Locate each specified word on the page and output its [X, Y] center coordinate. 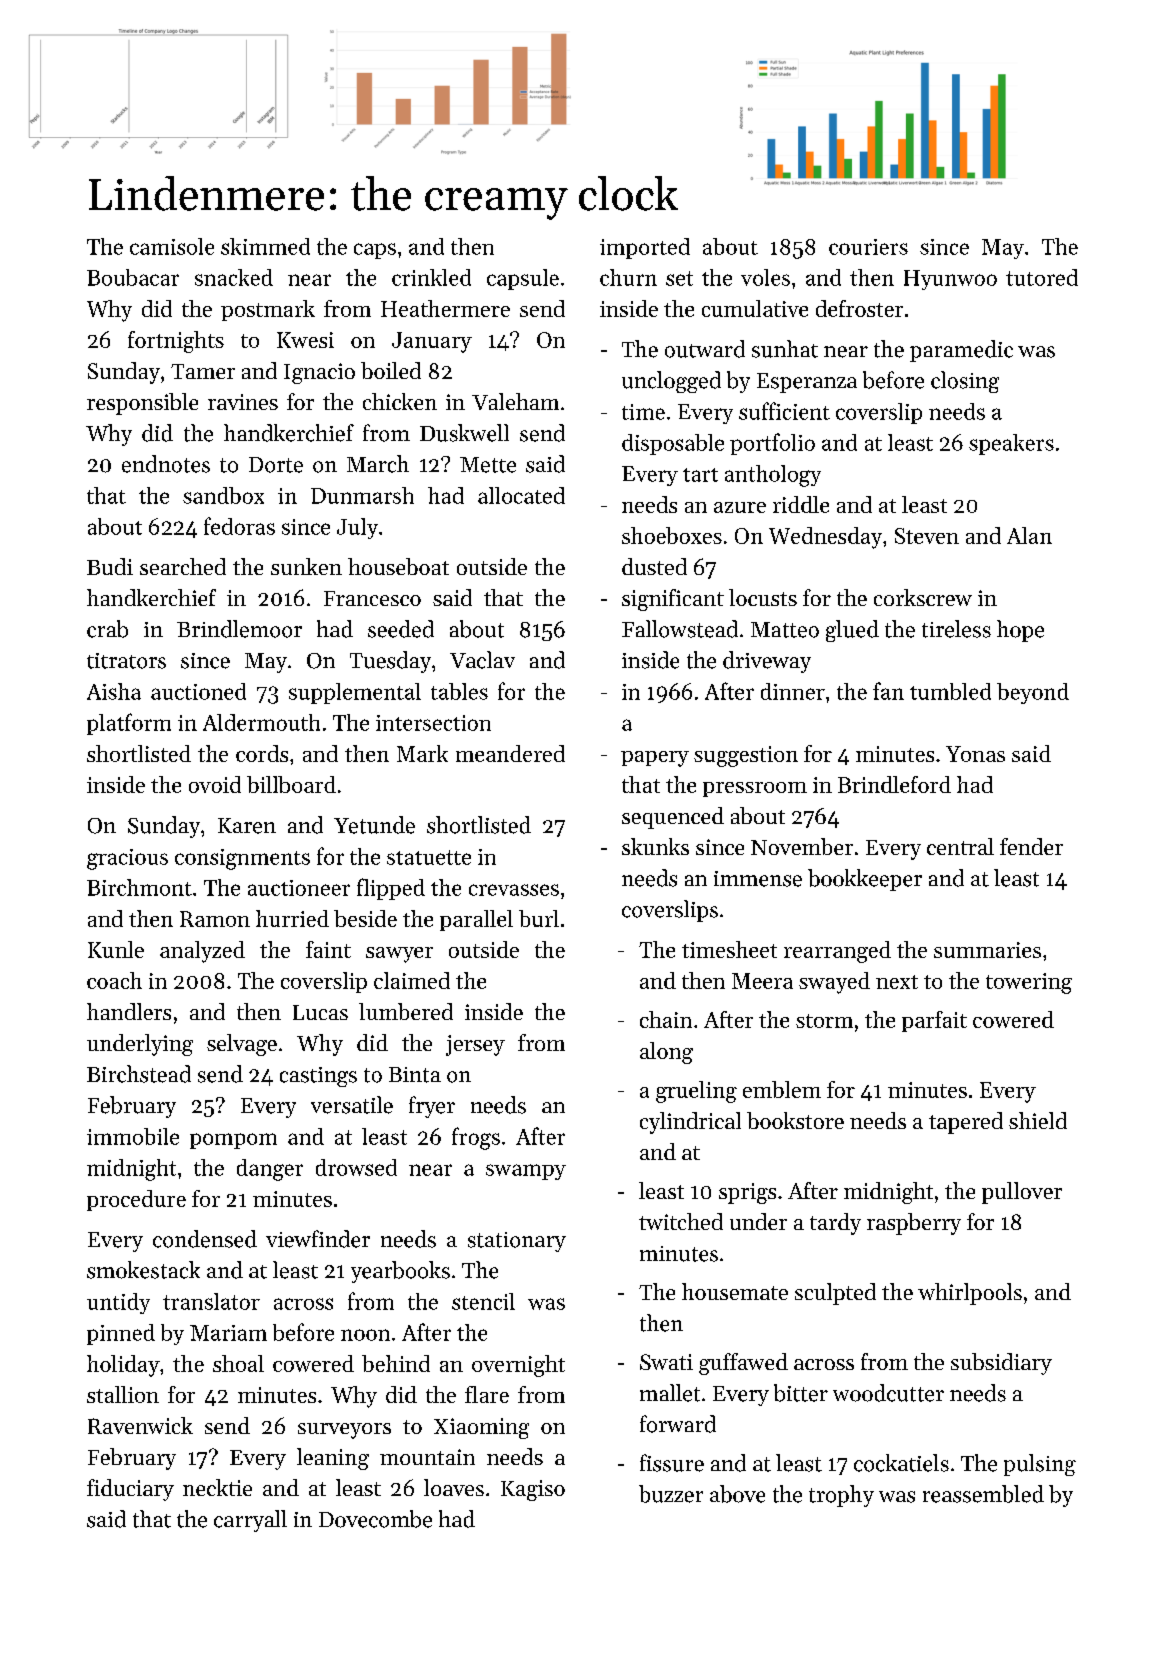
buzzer [671, 1494]
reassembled [983, 1494]
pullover [1022, 1193]
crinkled [431, 277]
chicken [400, 401]
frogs [476, 1138]
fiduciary [130, 1490]
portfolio [772, 444]
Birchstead [139, 1074]
